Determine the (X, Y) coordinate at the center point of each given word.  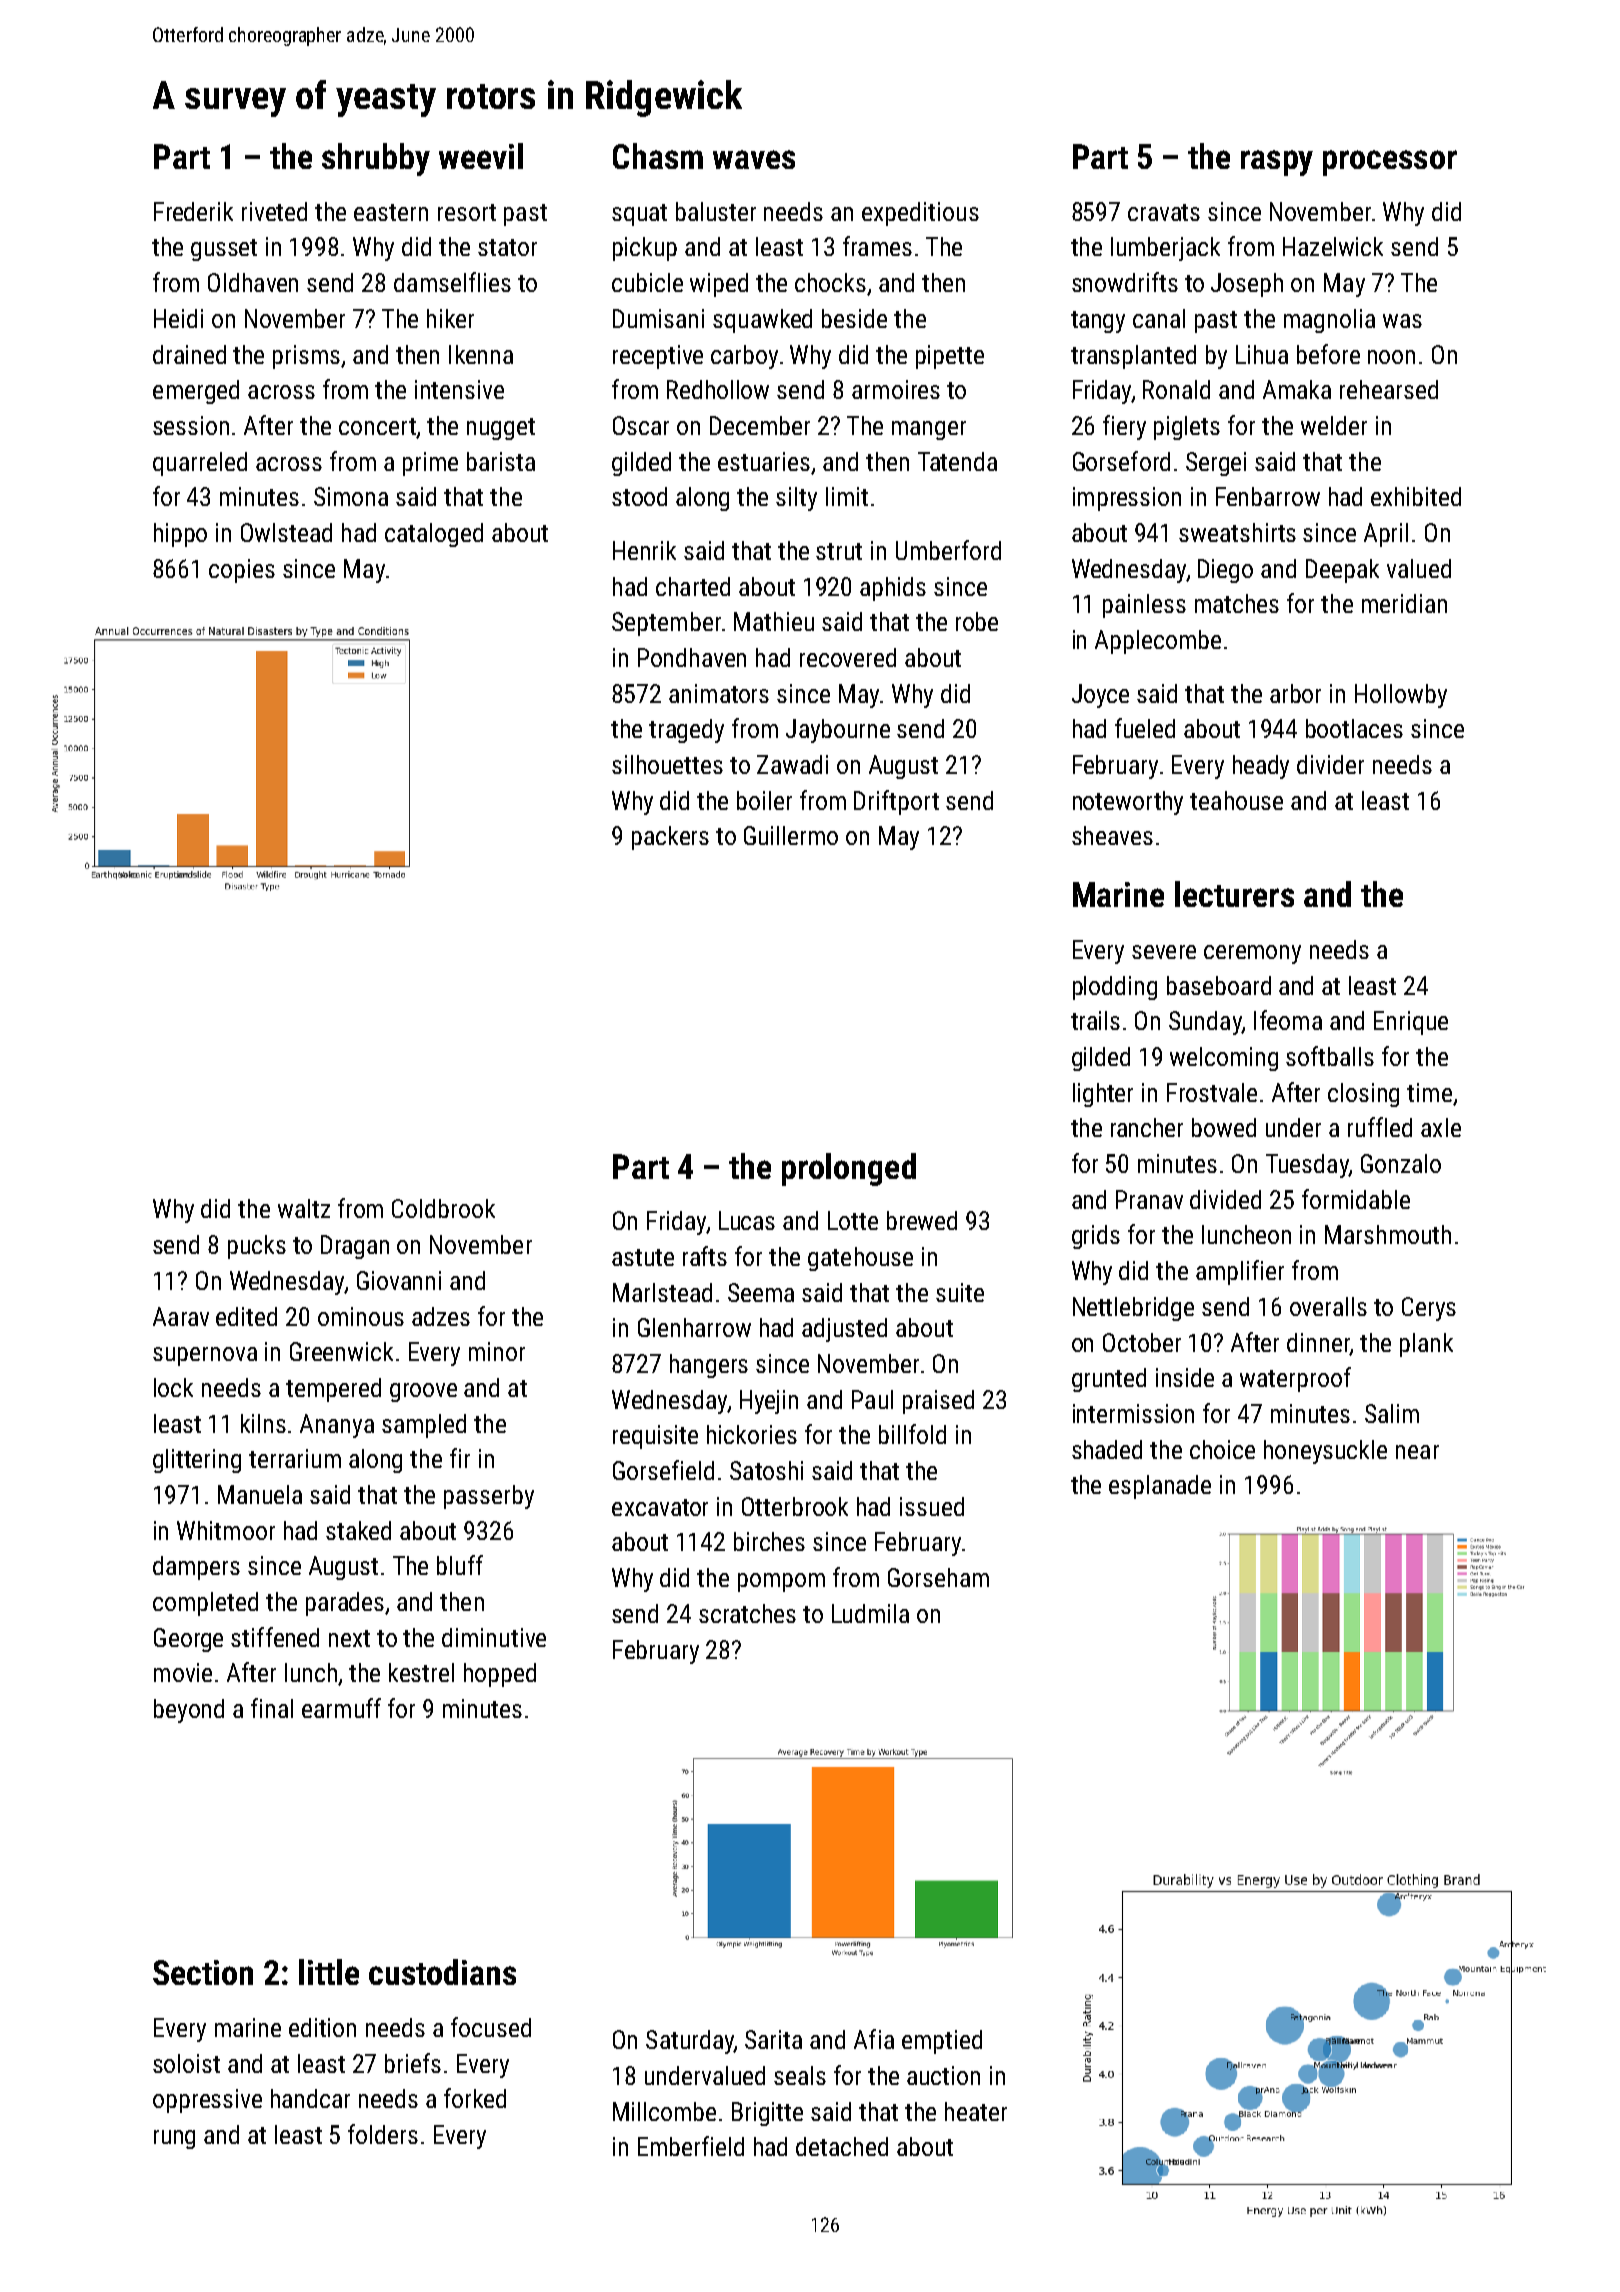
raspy (1277, 163)
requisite (655, 1437)
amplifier (1240, 1272)
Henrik (644, 550)
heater (976, 2111)
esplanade (1160, 1487)
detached (842, 2146)
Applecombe (1158, 642)
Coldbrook (443, 1208)
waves (754, 159)
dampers (196, 1568)
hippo (180, 535)
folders (383, 2134)
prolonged (849, 1169)
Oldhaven (253, 282)
